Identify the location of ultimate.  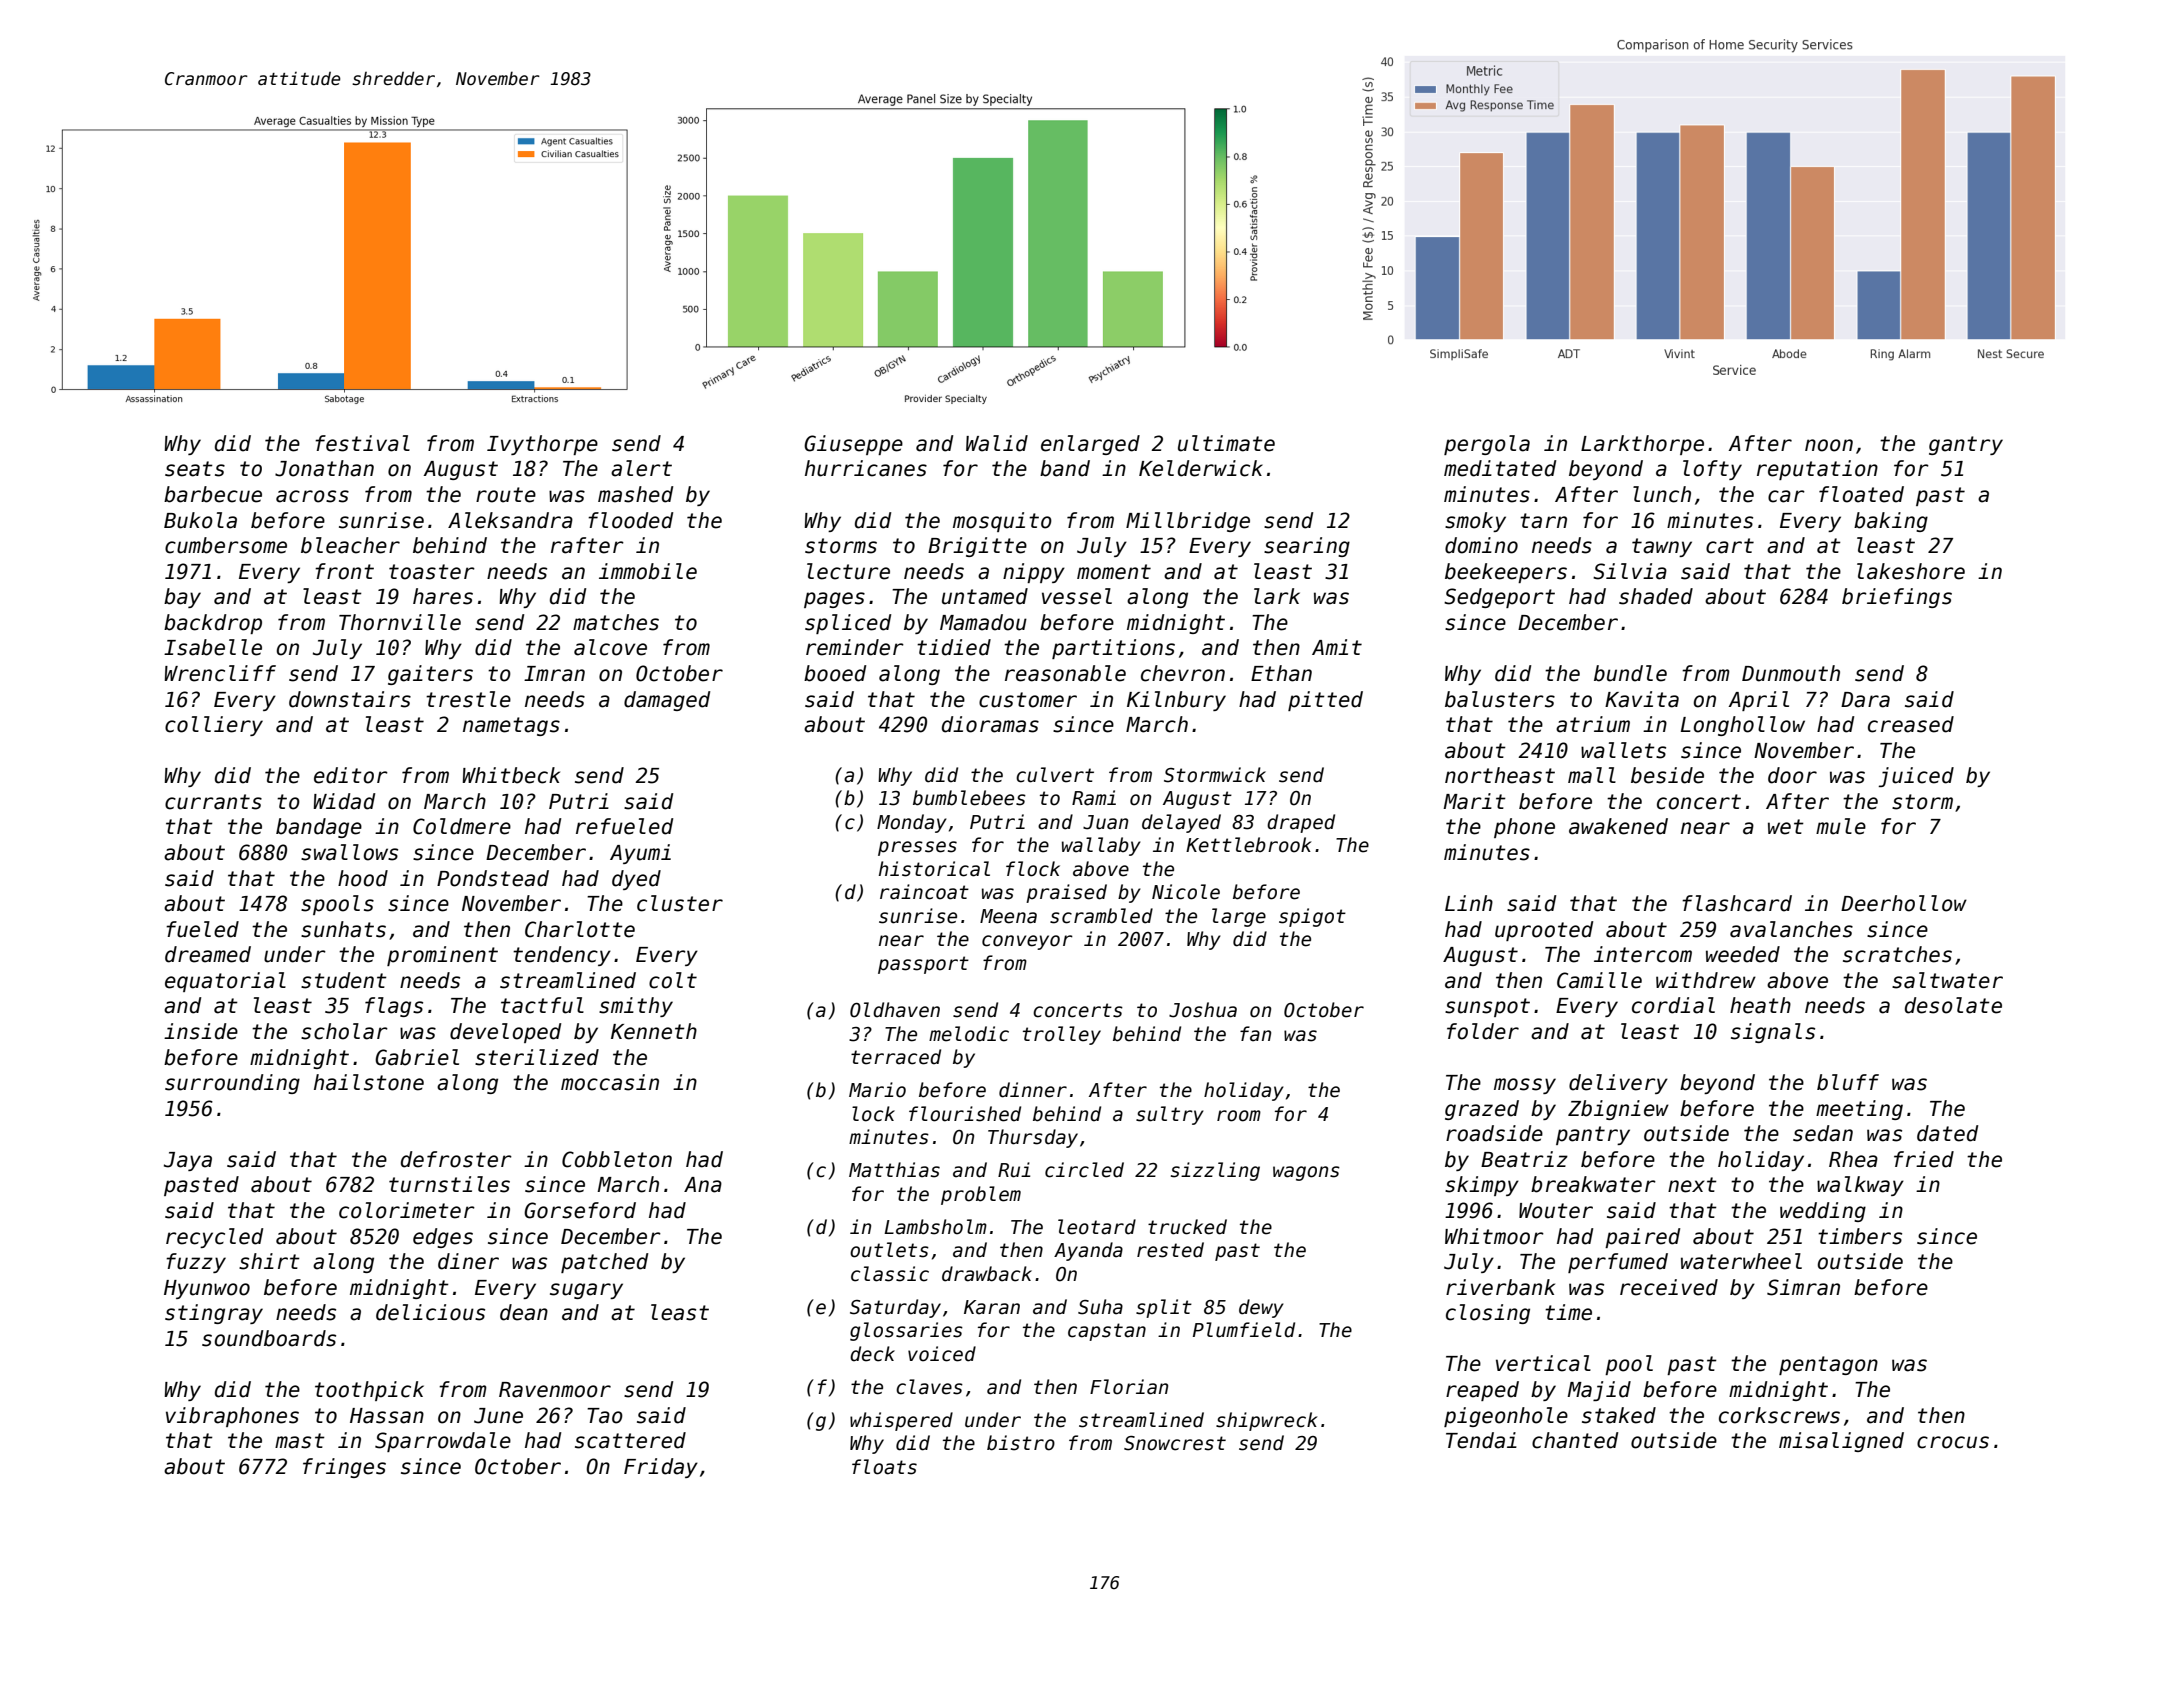
(1226, 443).
